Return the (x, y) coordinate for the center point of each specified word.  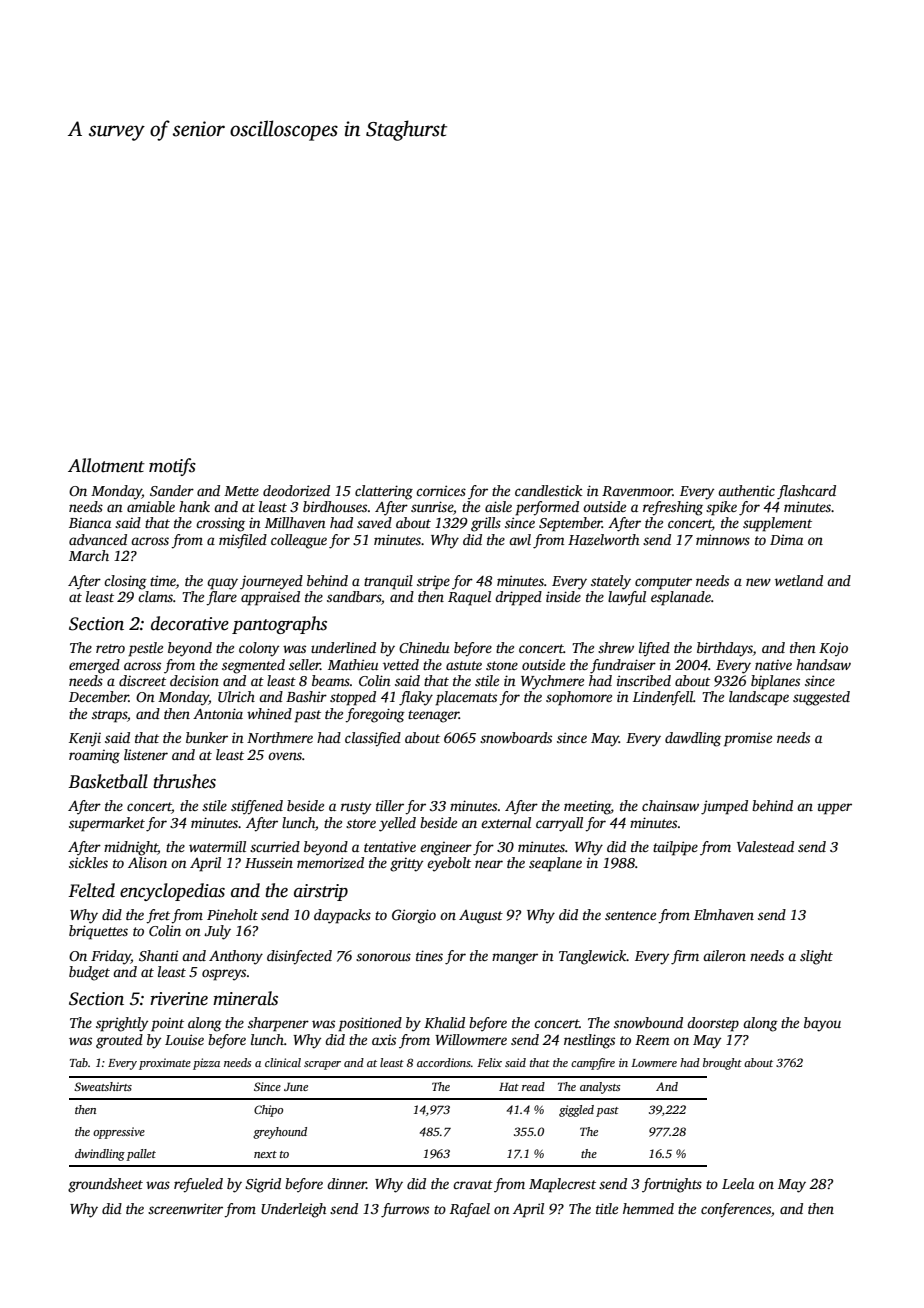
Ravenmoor (637, 491)
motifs (172, 467)
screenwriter (185, 1208)
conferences (736, 1210)
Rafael (470, 1210)
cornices (441, 490)
